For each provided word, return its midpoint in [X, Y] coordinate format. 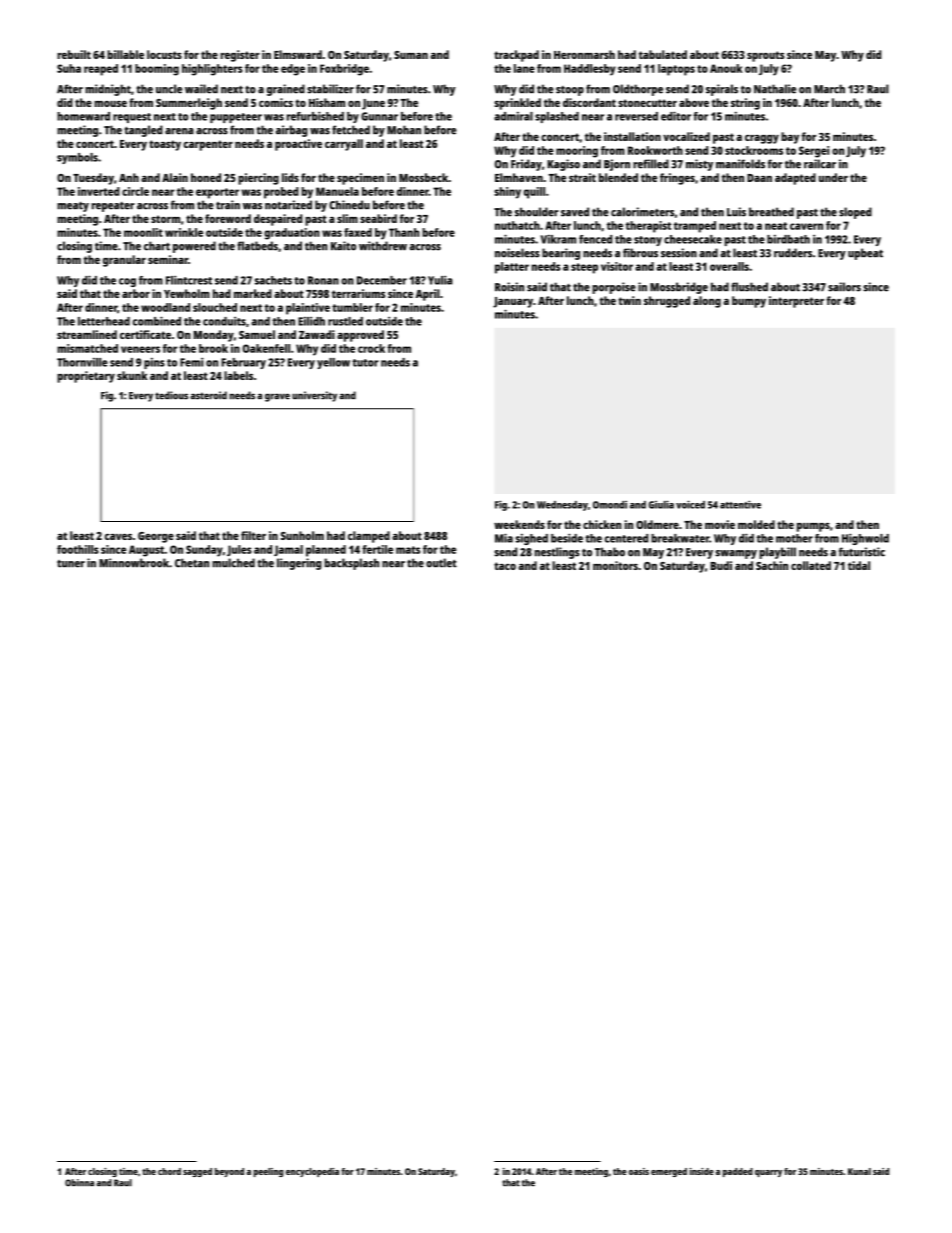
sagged [197, 1172]
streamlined [87, 334]
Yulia [440, 280]
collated [811, 565]
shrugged [667, 302]
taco [505, 566]
